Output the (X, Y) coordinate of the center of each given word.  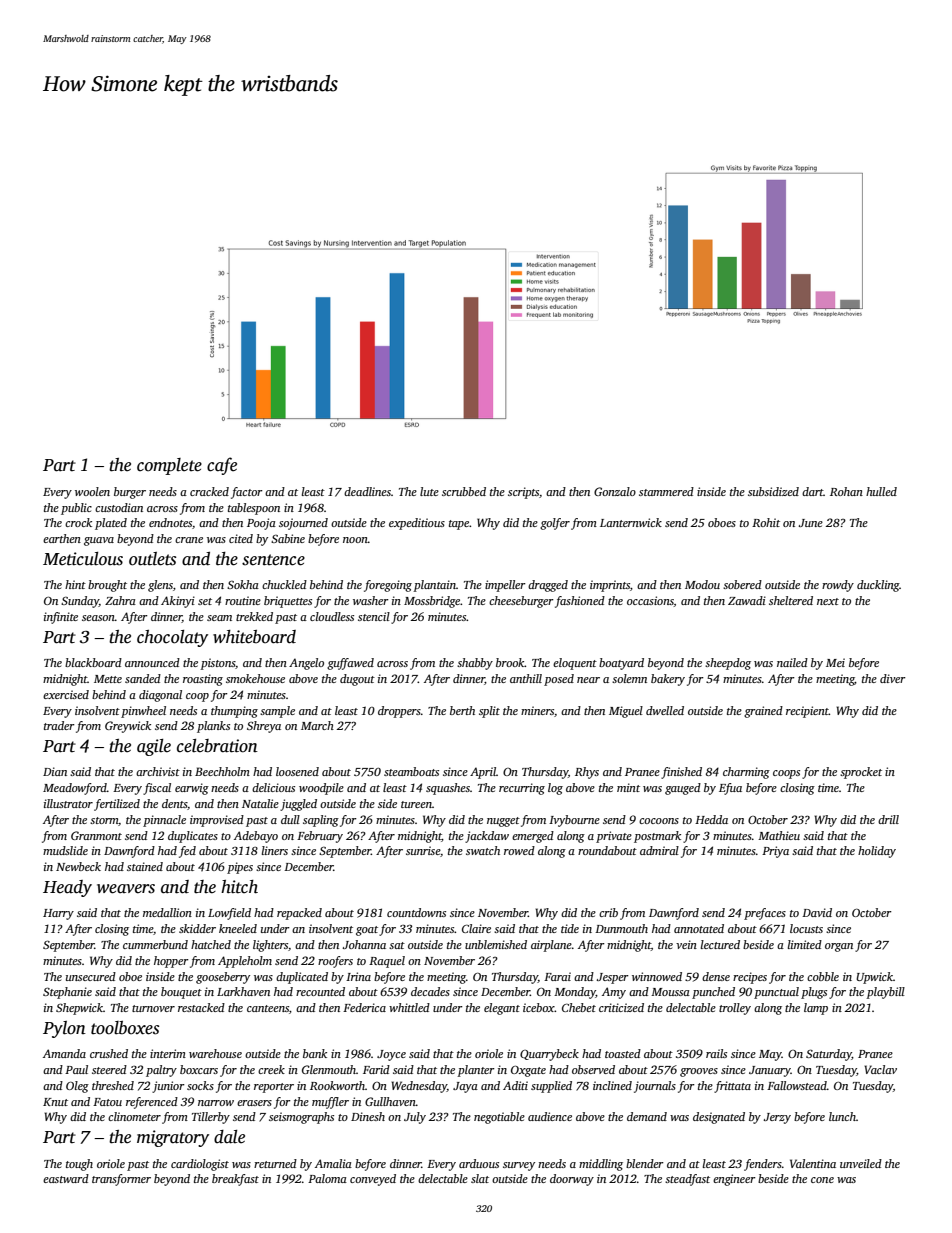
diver (893, 678)
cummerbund (155, 944)
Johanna (364, 944)
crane (189, 540)
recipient (807, 712)
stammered (666, 491)
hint (75, 584)
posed (559, 680)
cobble (823, 976)
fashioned (580, 602)
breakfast (235, 1180)
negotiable (499, 1118)
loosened (297, 771)
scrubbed (464, 491)
